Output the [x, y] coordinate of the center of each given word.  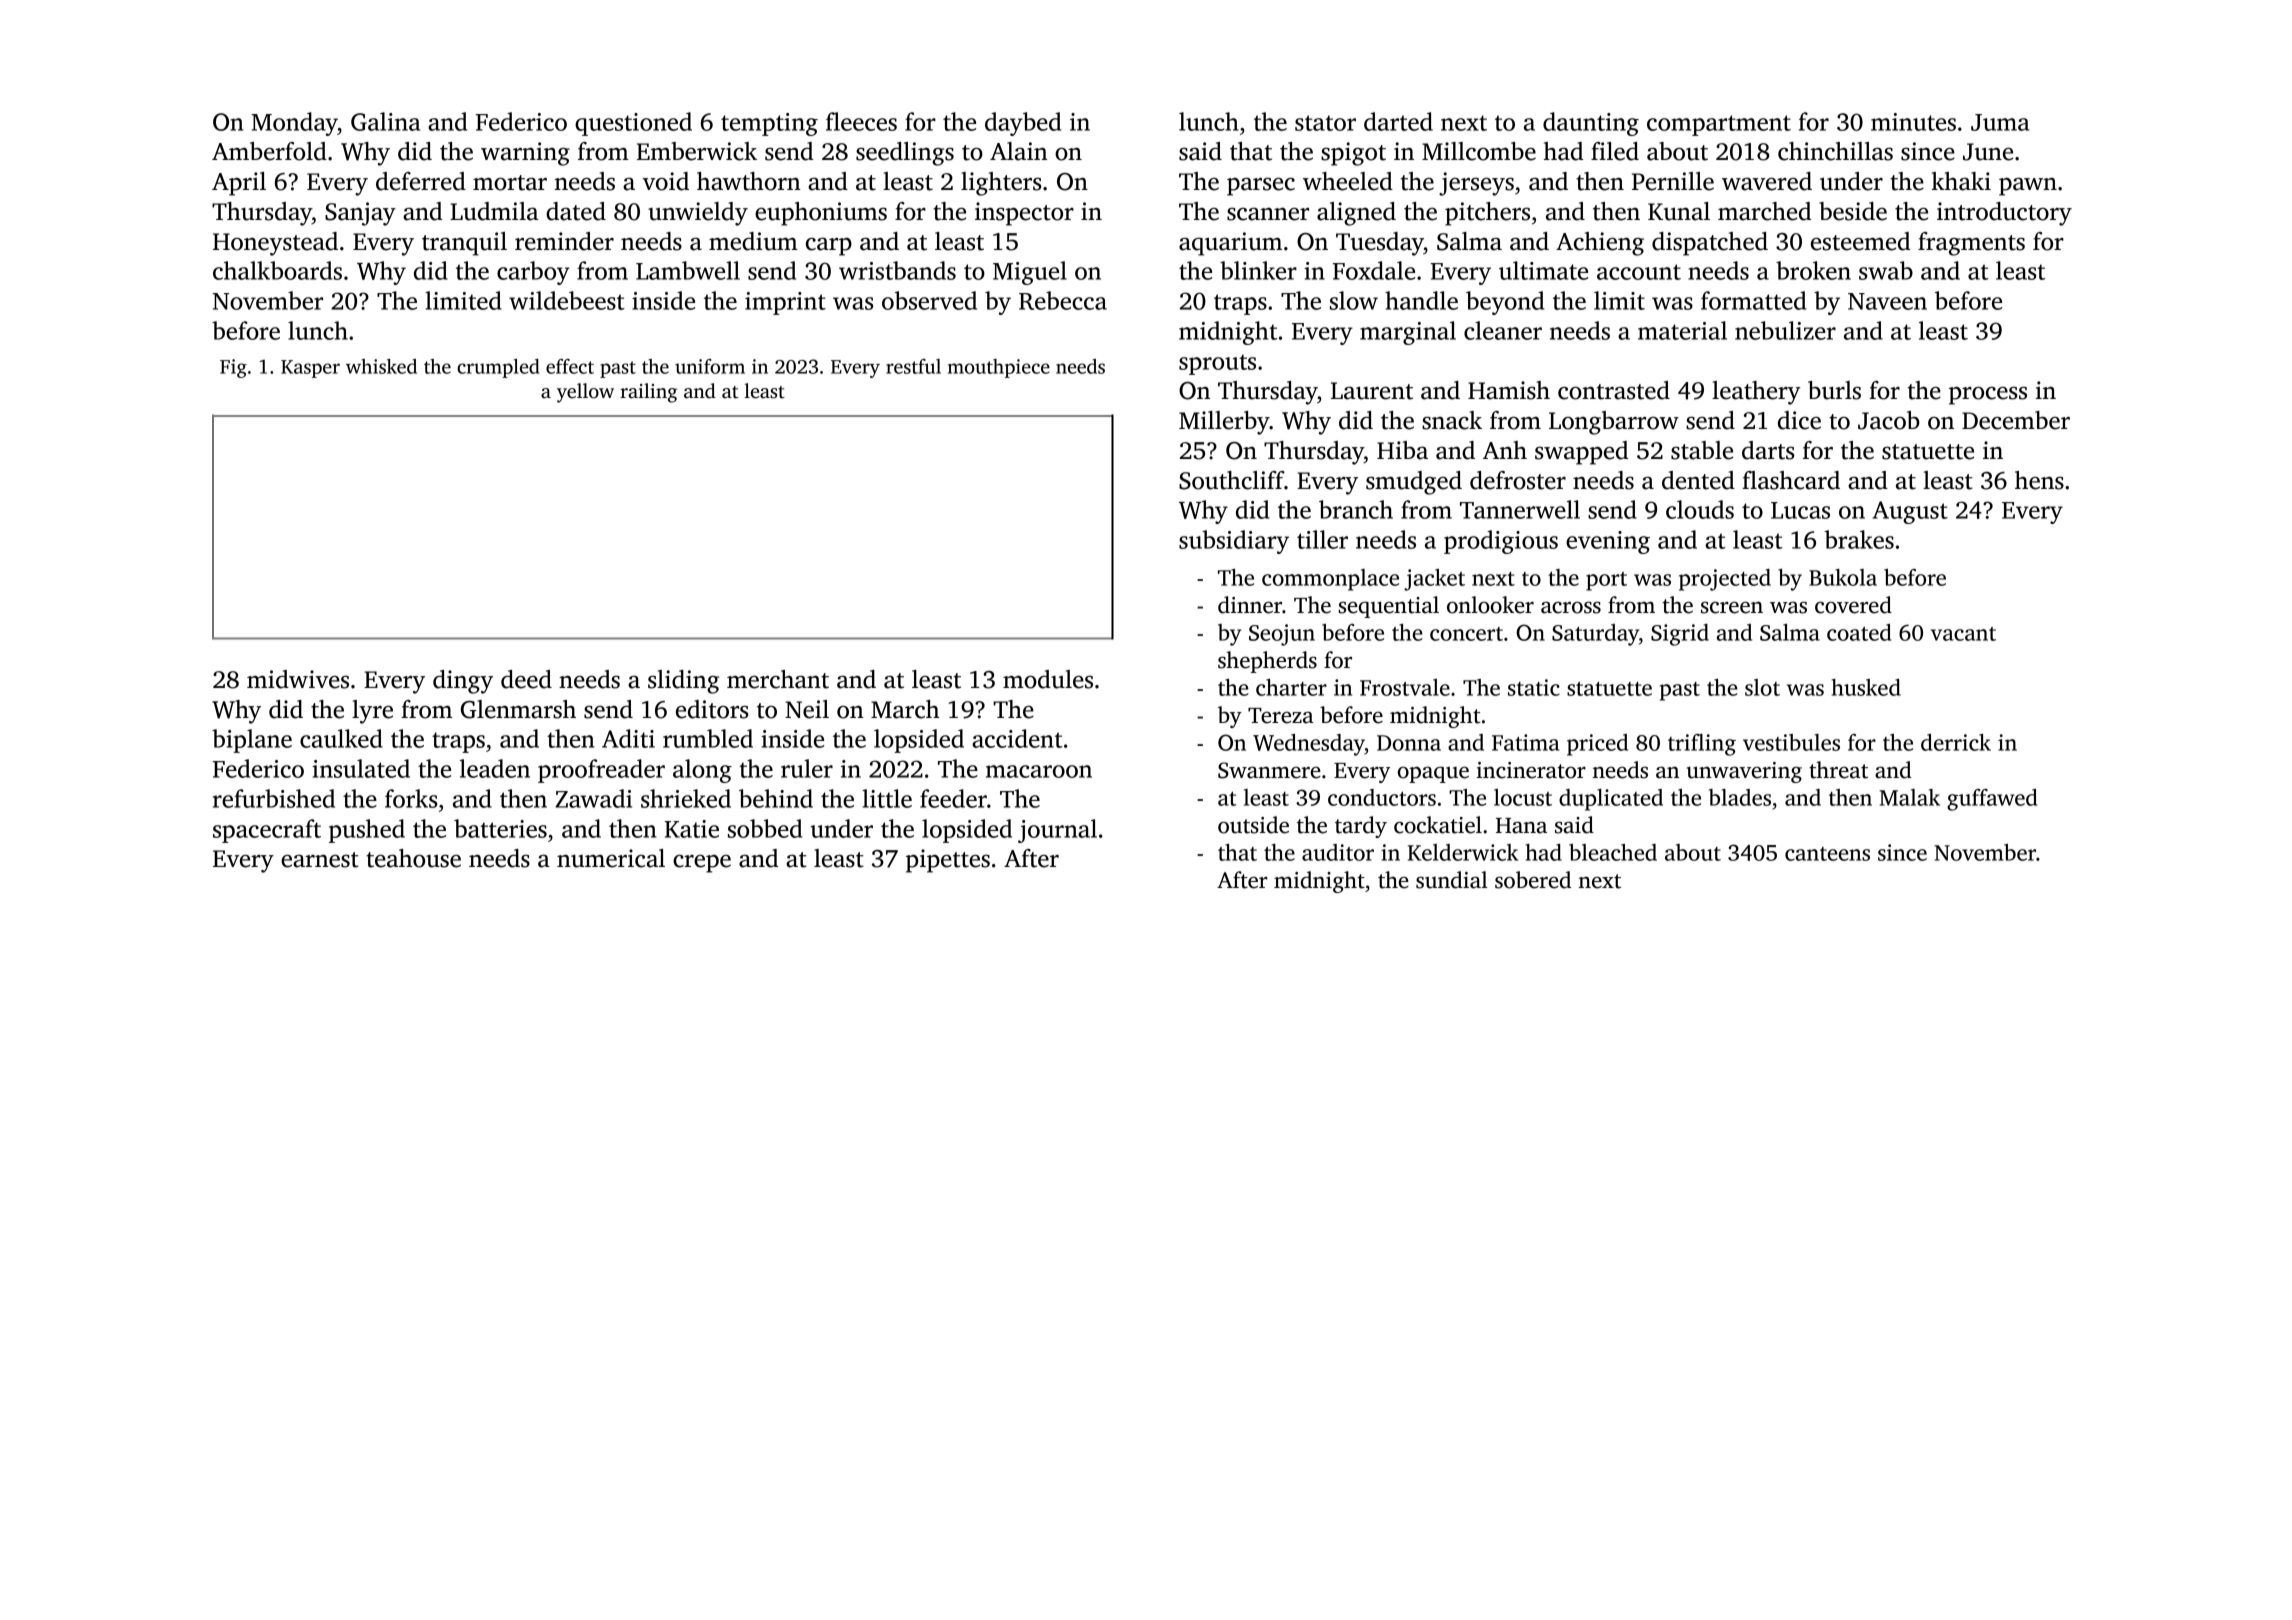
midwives [298, 679]
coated [1859, 632]
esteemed [1860, 241]
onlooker [1490, 605]
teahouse [413, 858]
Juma [2000, 122]
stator [1325, 123]
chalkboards [277, 270]
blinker [1258, 270]
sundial [1452, 880]
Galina [385, 121]
